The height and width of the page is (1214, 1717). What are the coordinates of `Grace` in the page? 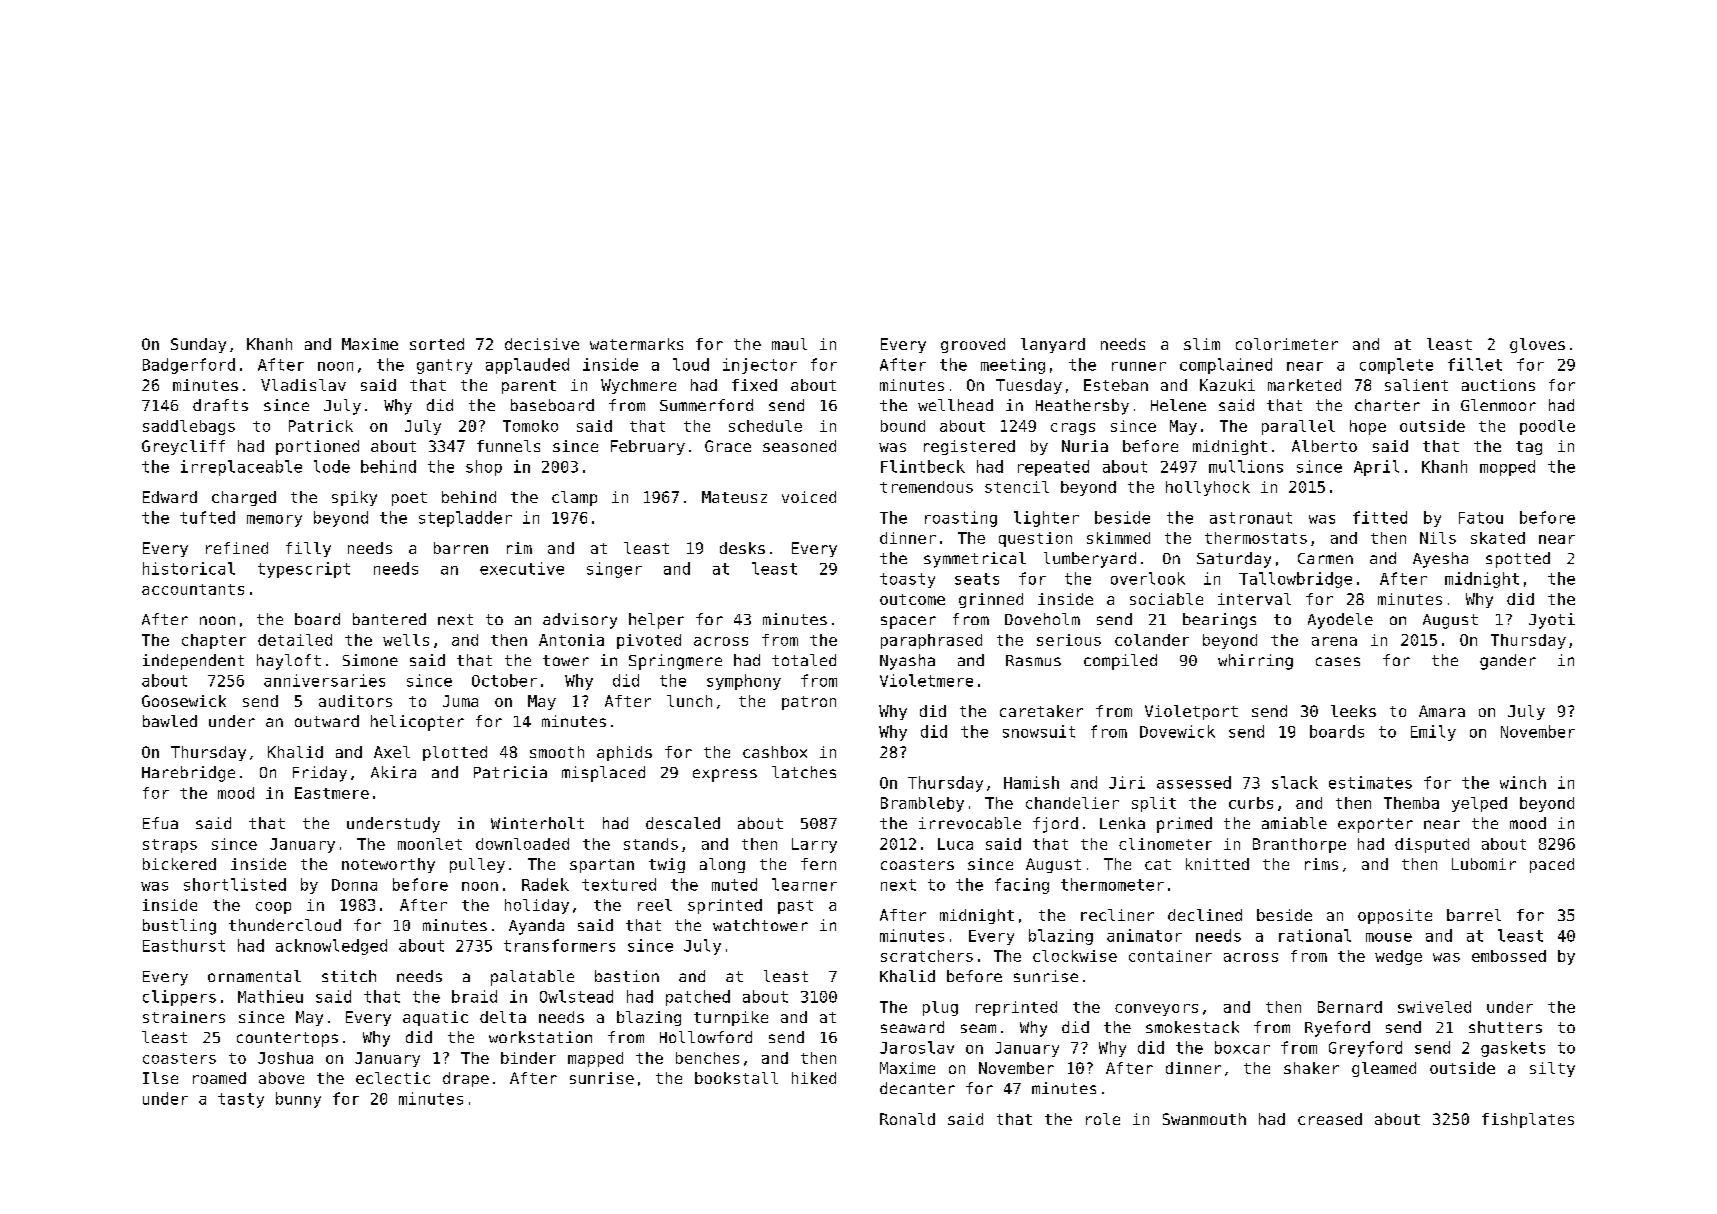 It's located at (728, 446).
